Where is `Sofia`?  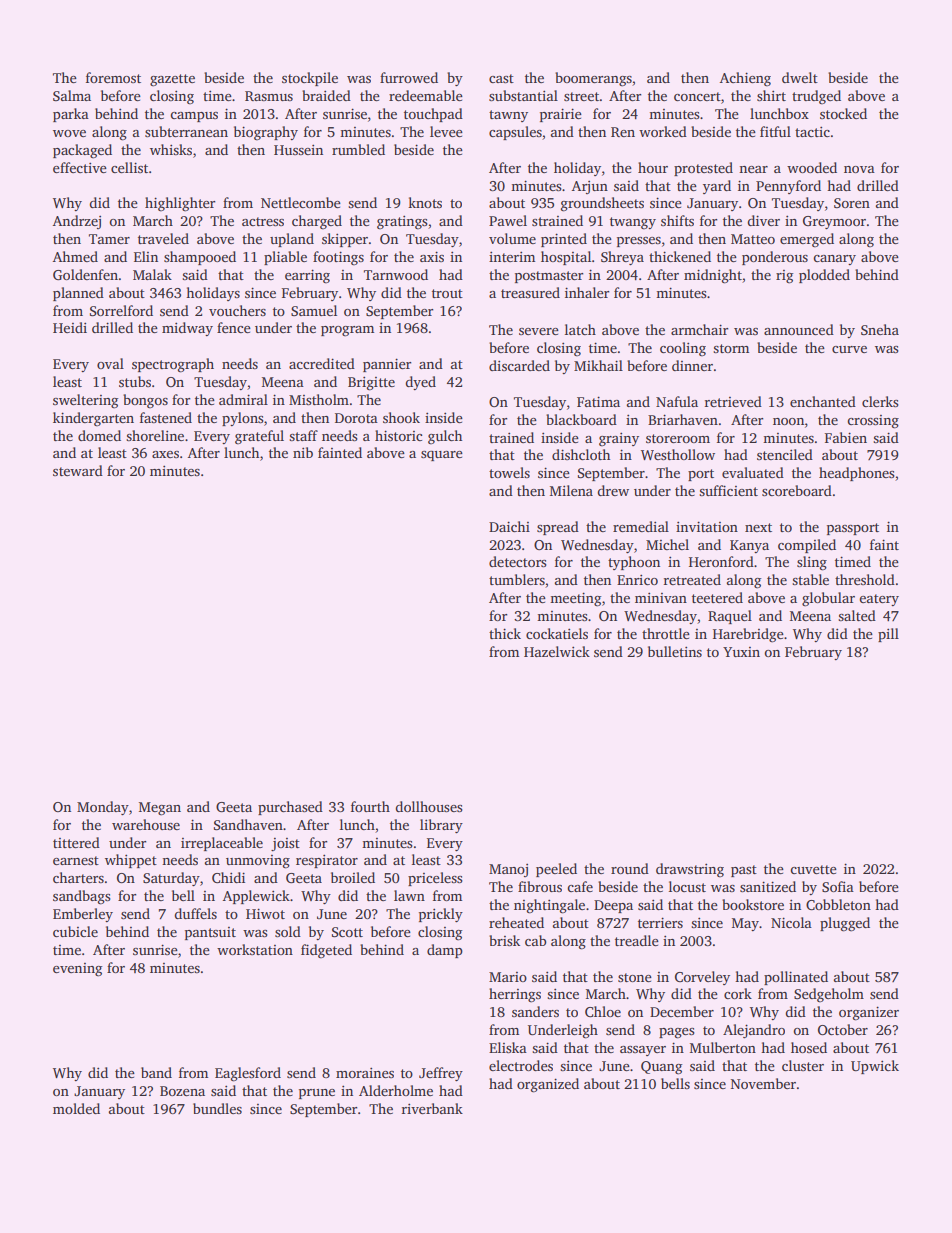
Sofia is located at coordinates (838, 886).
